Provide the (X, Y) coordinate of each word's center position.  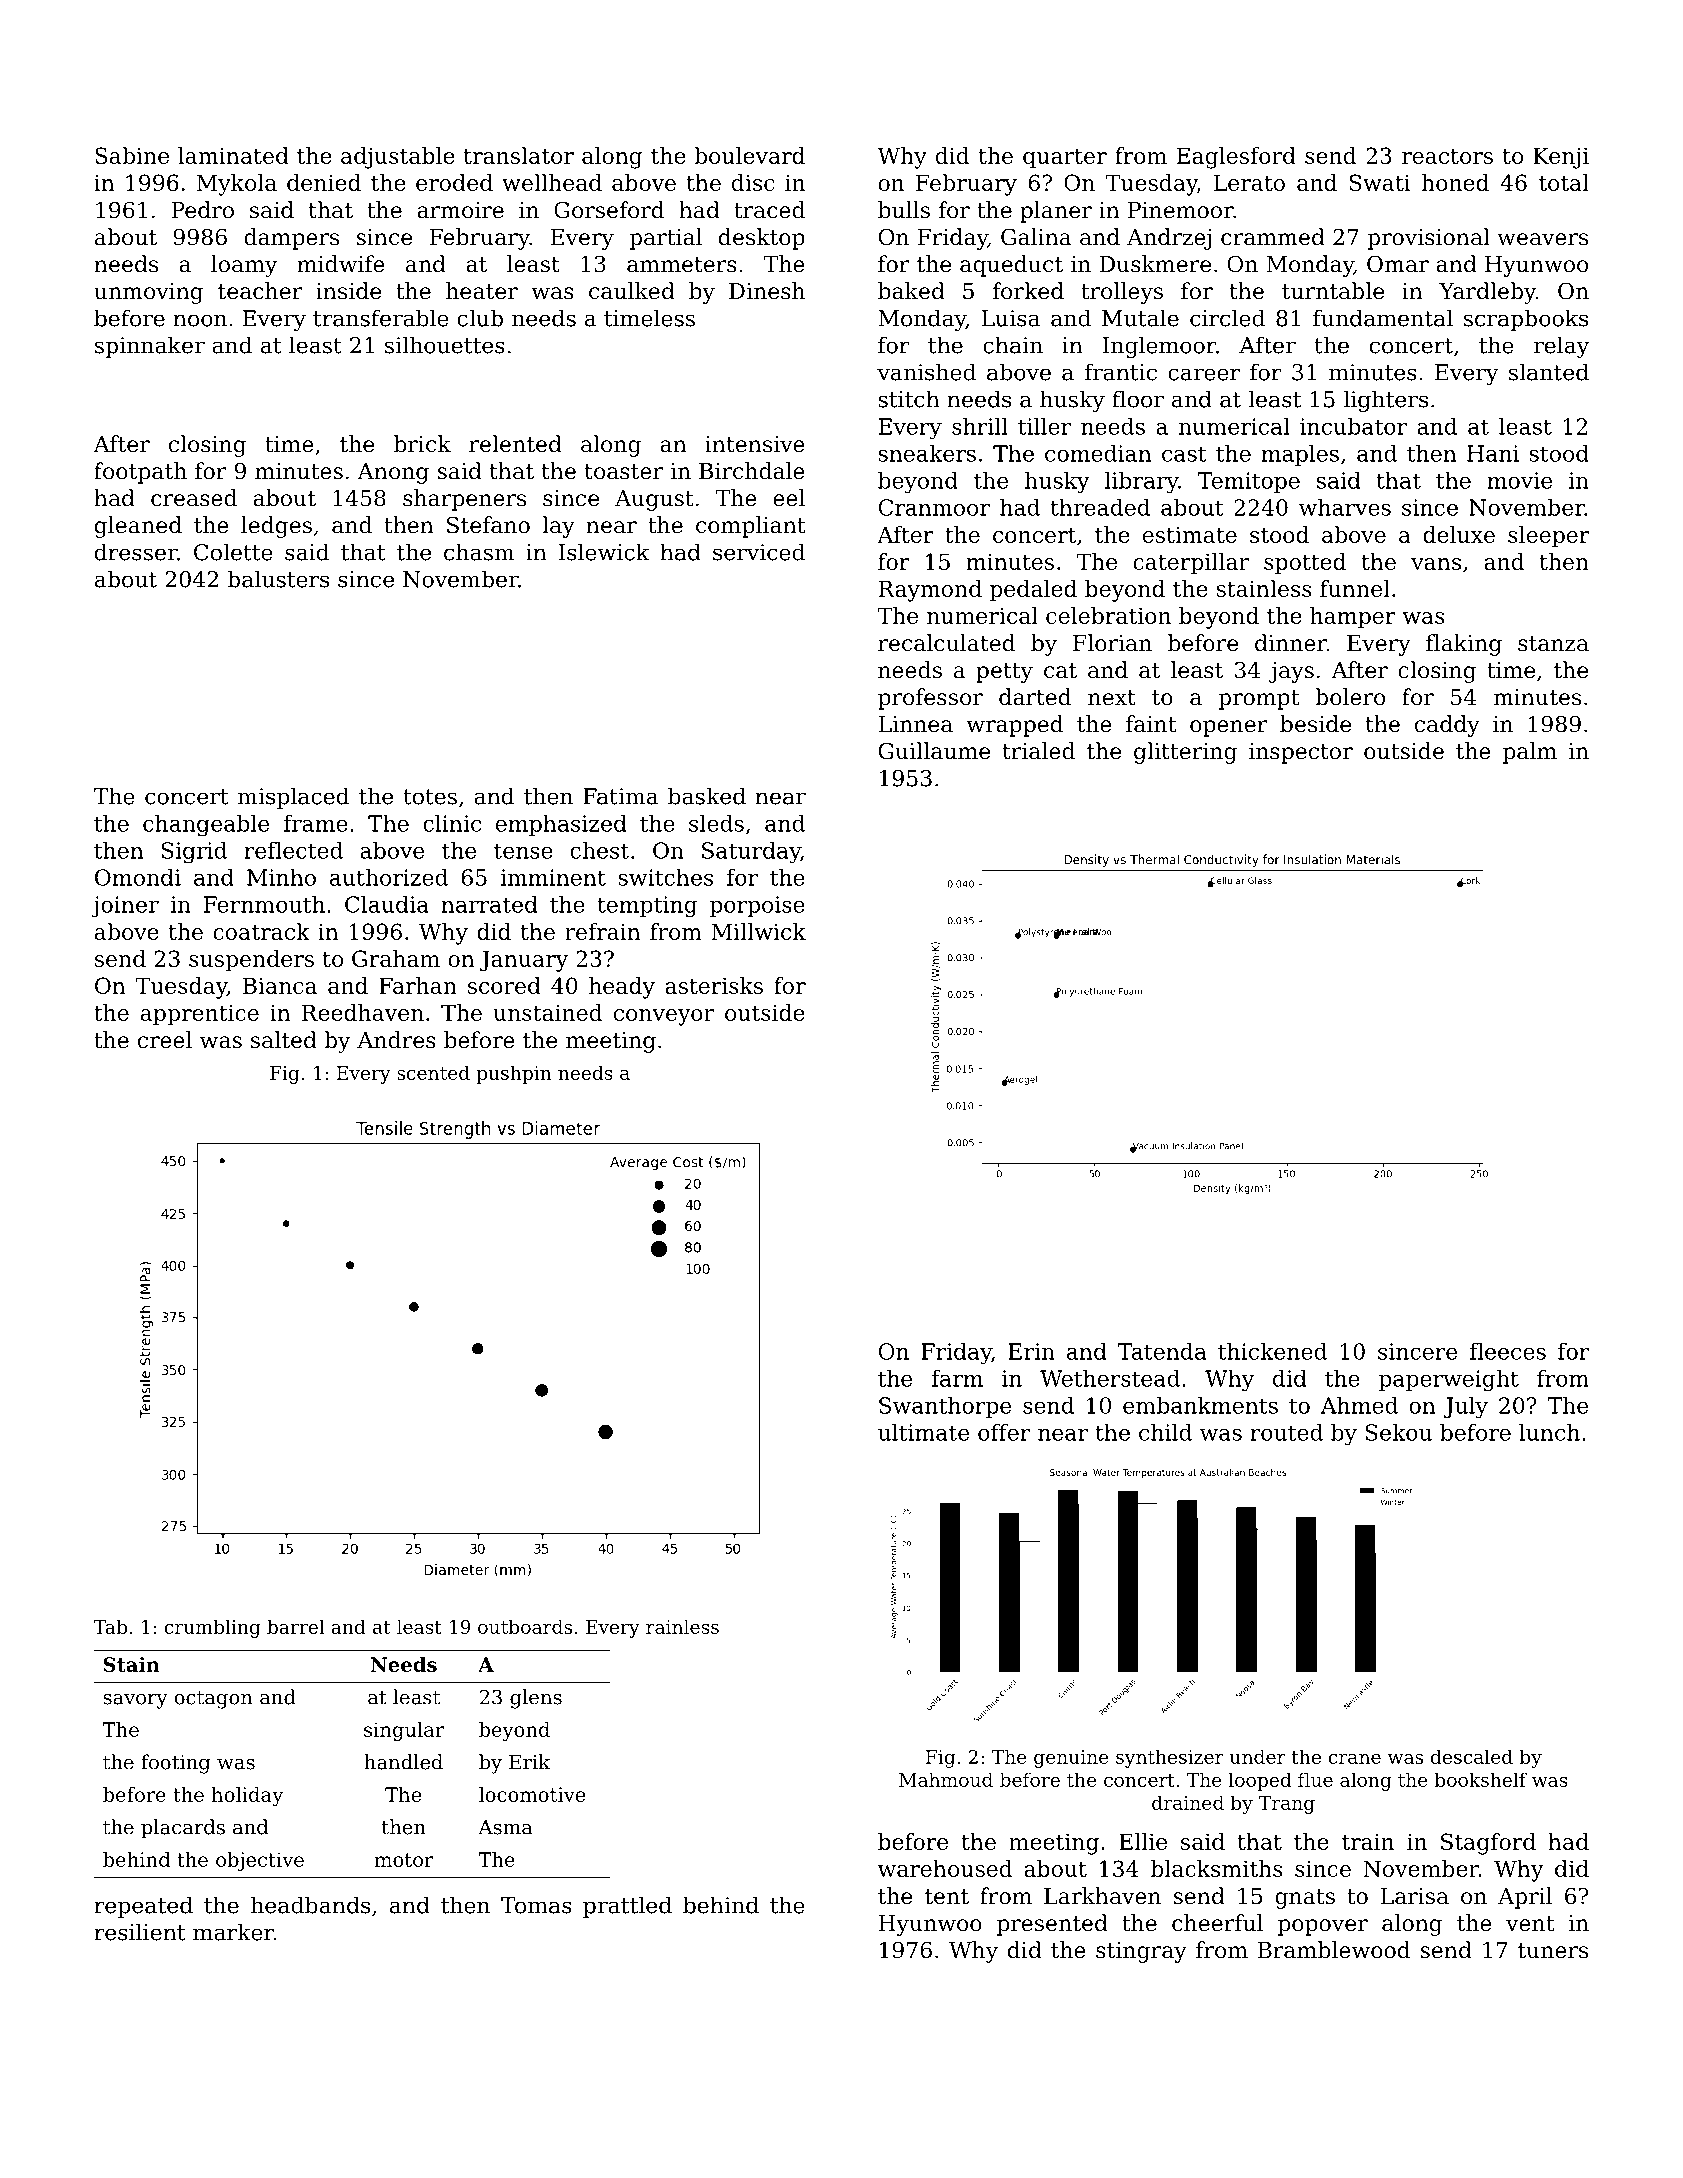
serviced (759, 552)
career (1204, 374)
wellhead (552, 182)
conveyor (664, 1017)
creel (165, 1040)
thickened (1272, 1351)
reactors (1447, 156)
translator (519, 155)
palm (1530, 753)
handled (403, 1762)
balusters (278, 579)
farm (957, 1378)
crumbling (212, 1628)
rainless (682, 1626)
